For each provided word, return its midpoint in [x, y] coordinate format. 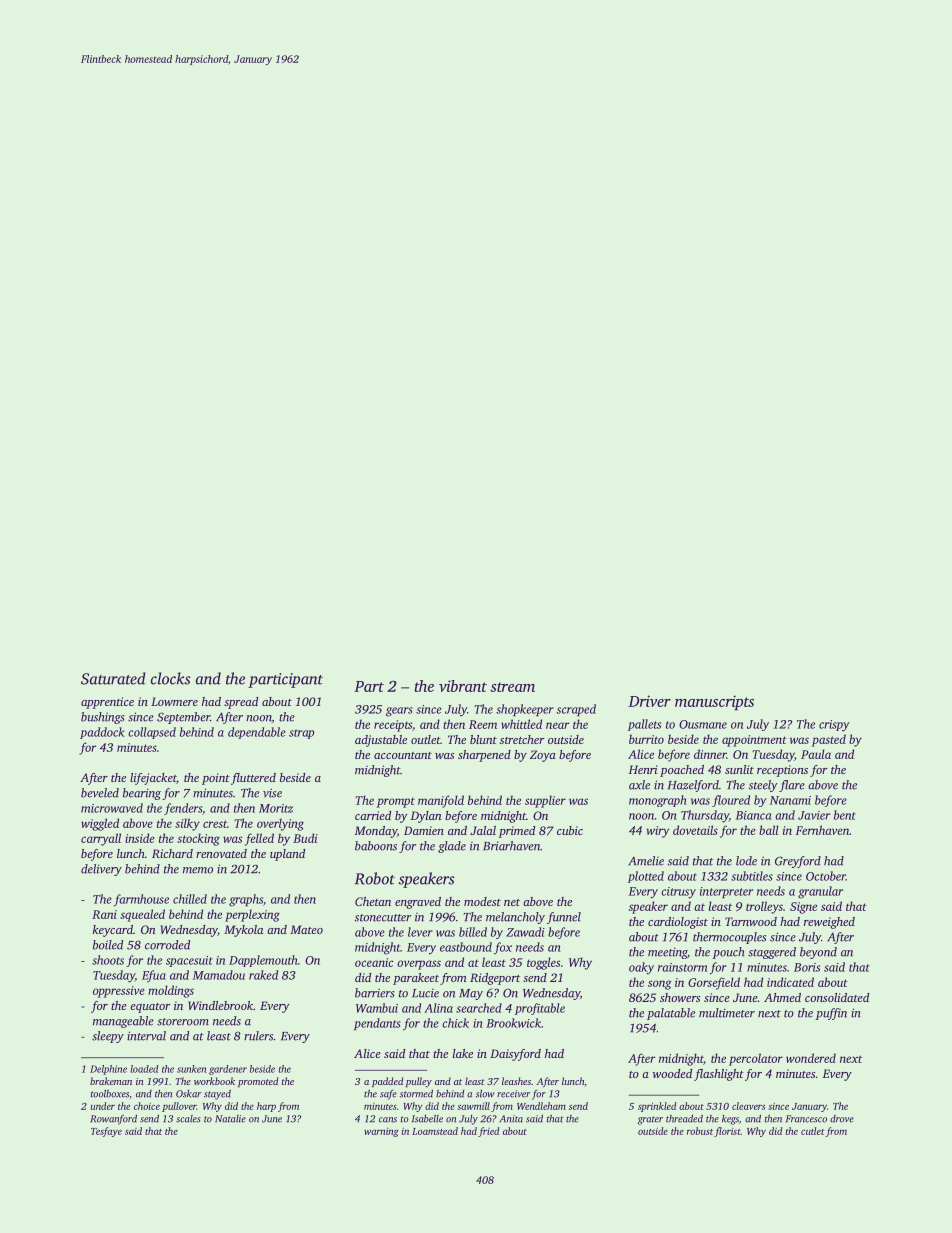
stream [512, 687]
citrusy [678, 893]
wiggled [100, 824]
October [826, 876]
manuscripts [714, 703]
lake [463, 1053]
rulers [258, 1036]
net [512, 902]
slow [485, 1094]
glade [452, 847]
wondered [811, 1058]
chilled [190, 899]
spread [241, 703]
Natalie [230, 1119]
